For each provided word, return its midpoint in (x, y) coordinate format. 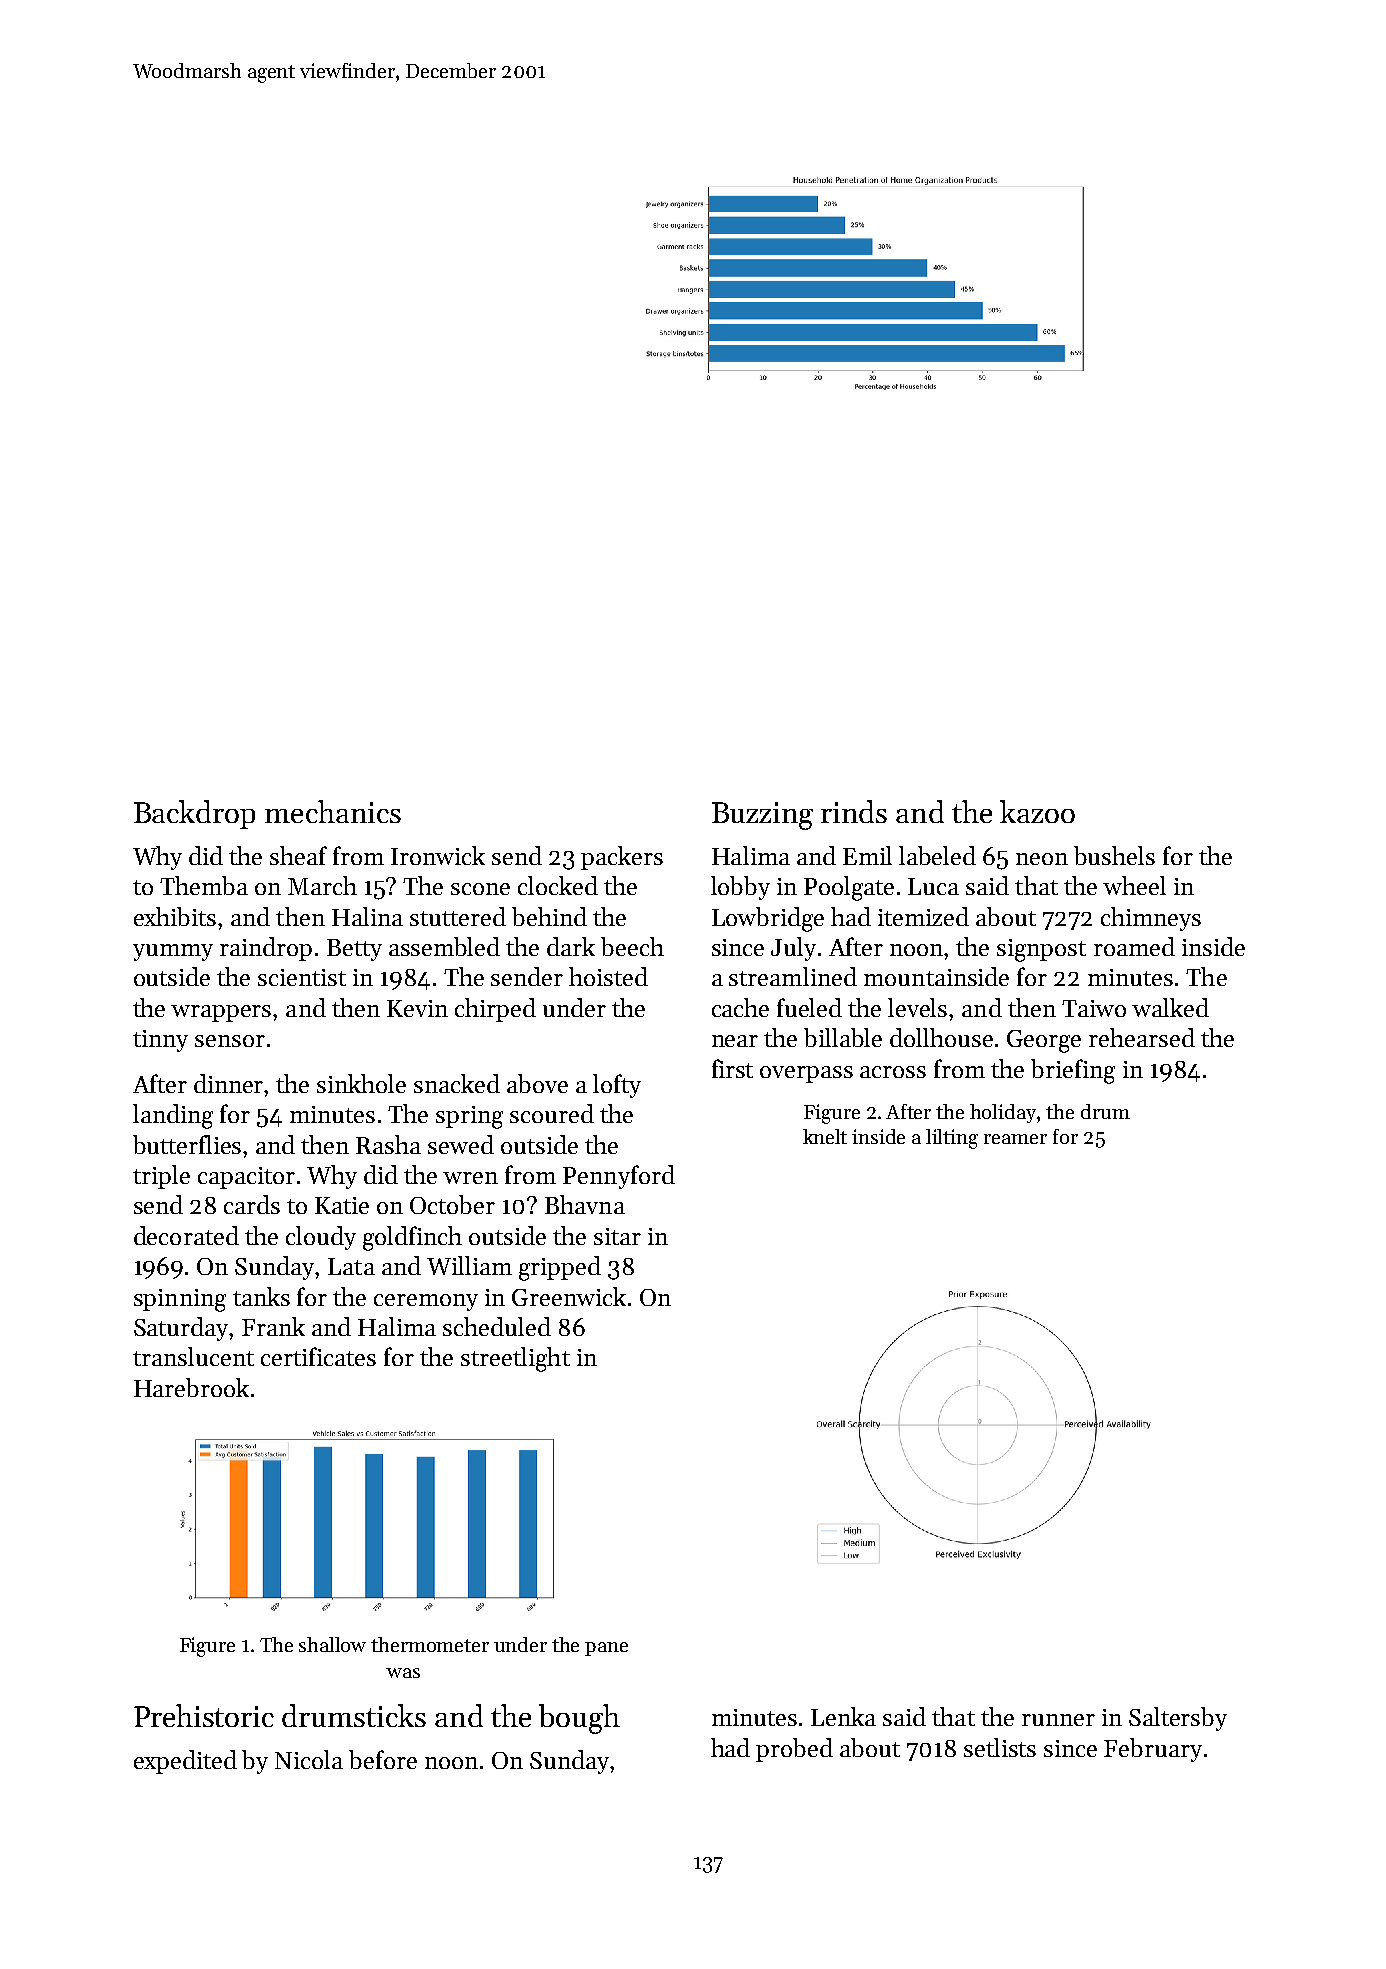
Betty (354, 950)
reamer (1015, 1139)
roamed (1134, 946)
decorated (186, 1235)
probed (794, 1750)
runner (1058, 1720)
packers (622, 858)
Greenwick (569, 1296)
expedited (185, 1762)
